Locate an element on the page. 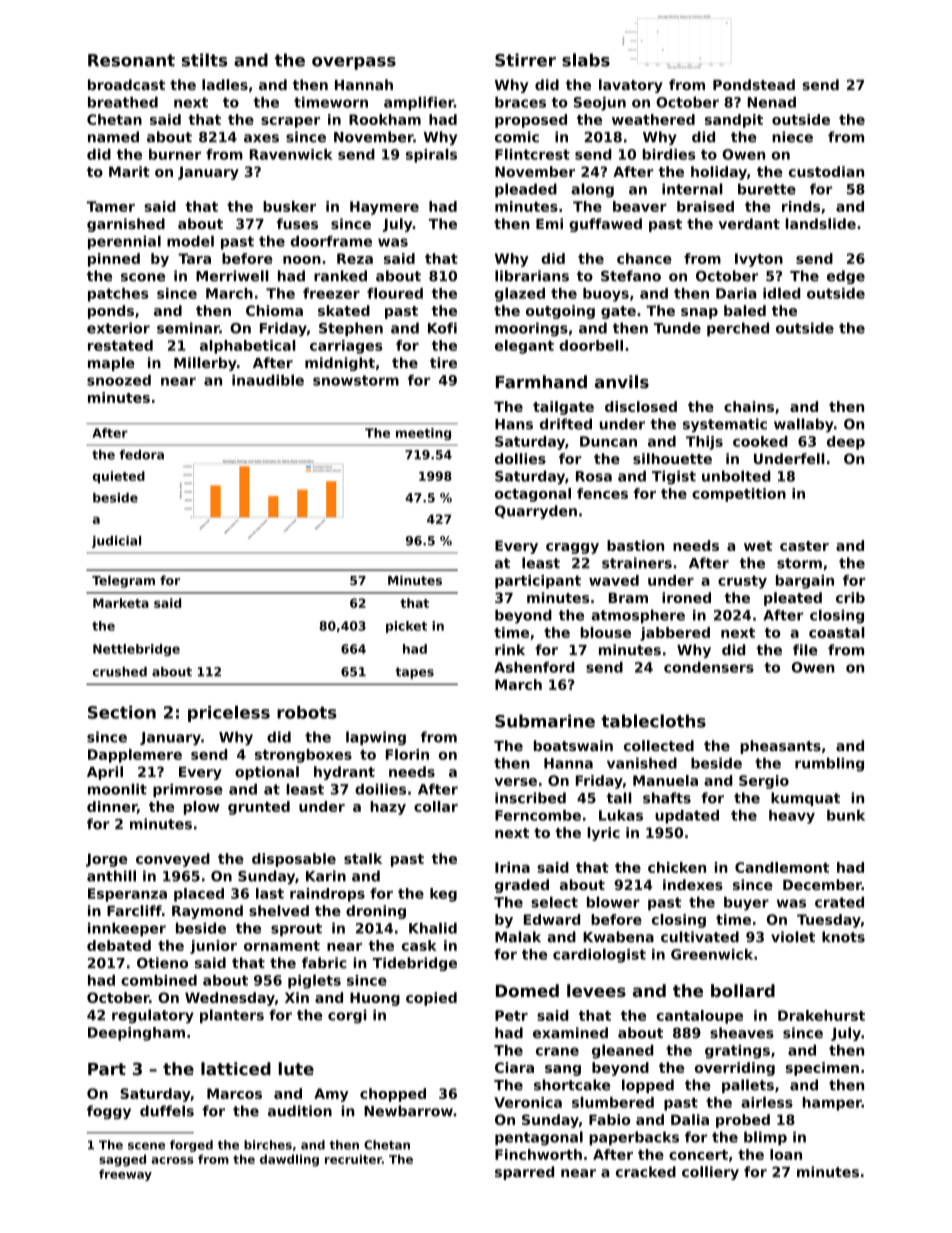  keg is located at coordinates (443, 895).
